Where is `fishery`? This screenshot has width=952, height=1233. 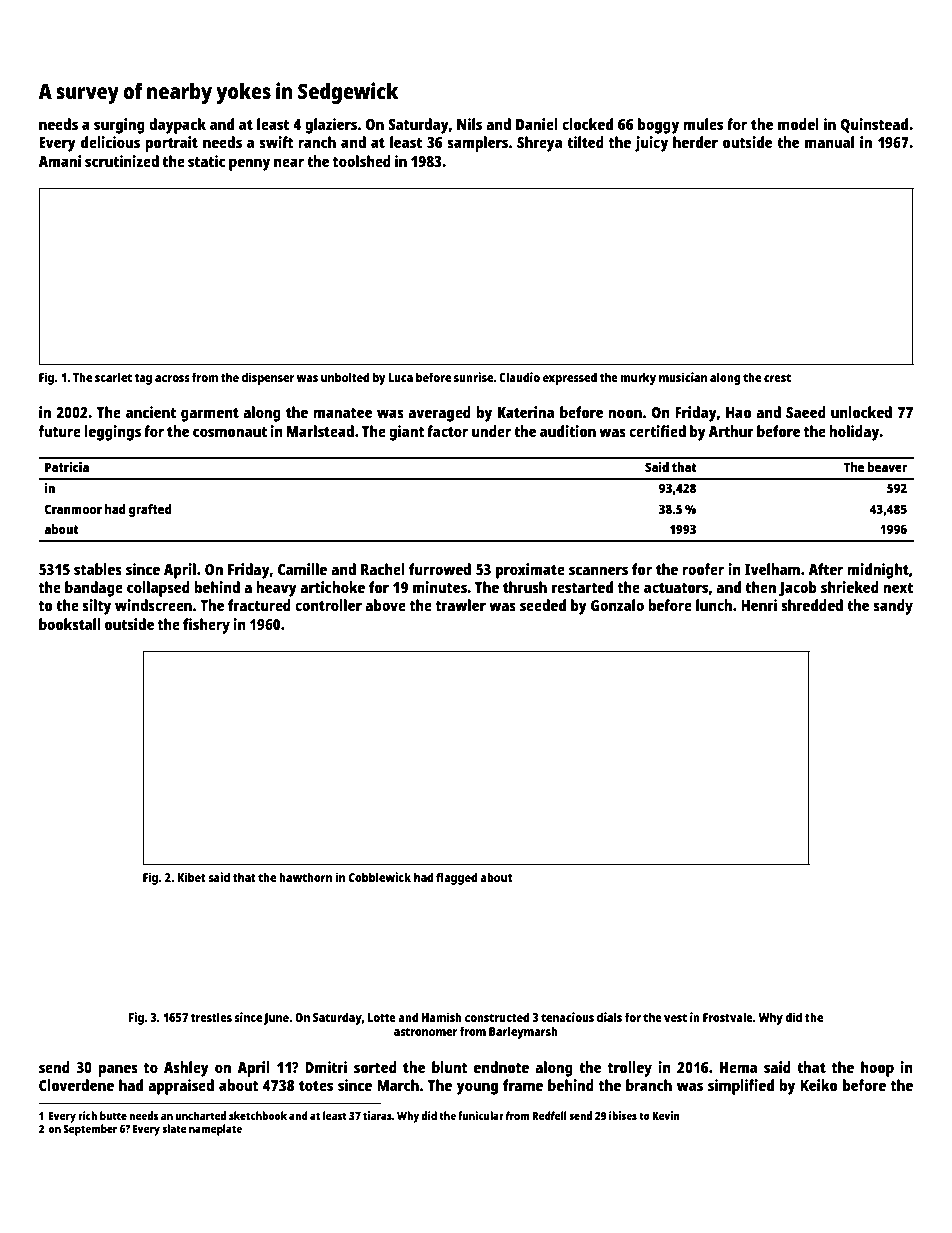 fishery is located at coordinates (206, 626).
